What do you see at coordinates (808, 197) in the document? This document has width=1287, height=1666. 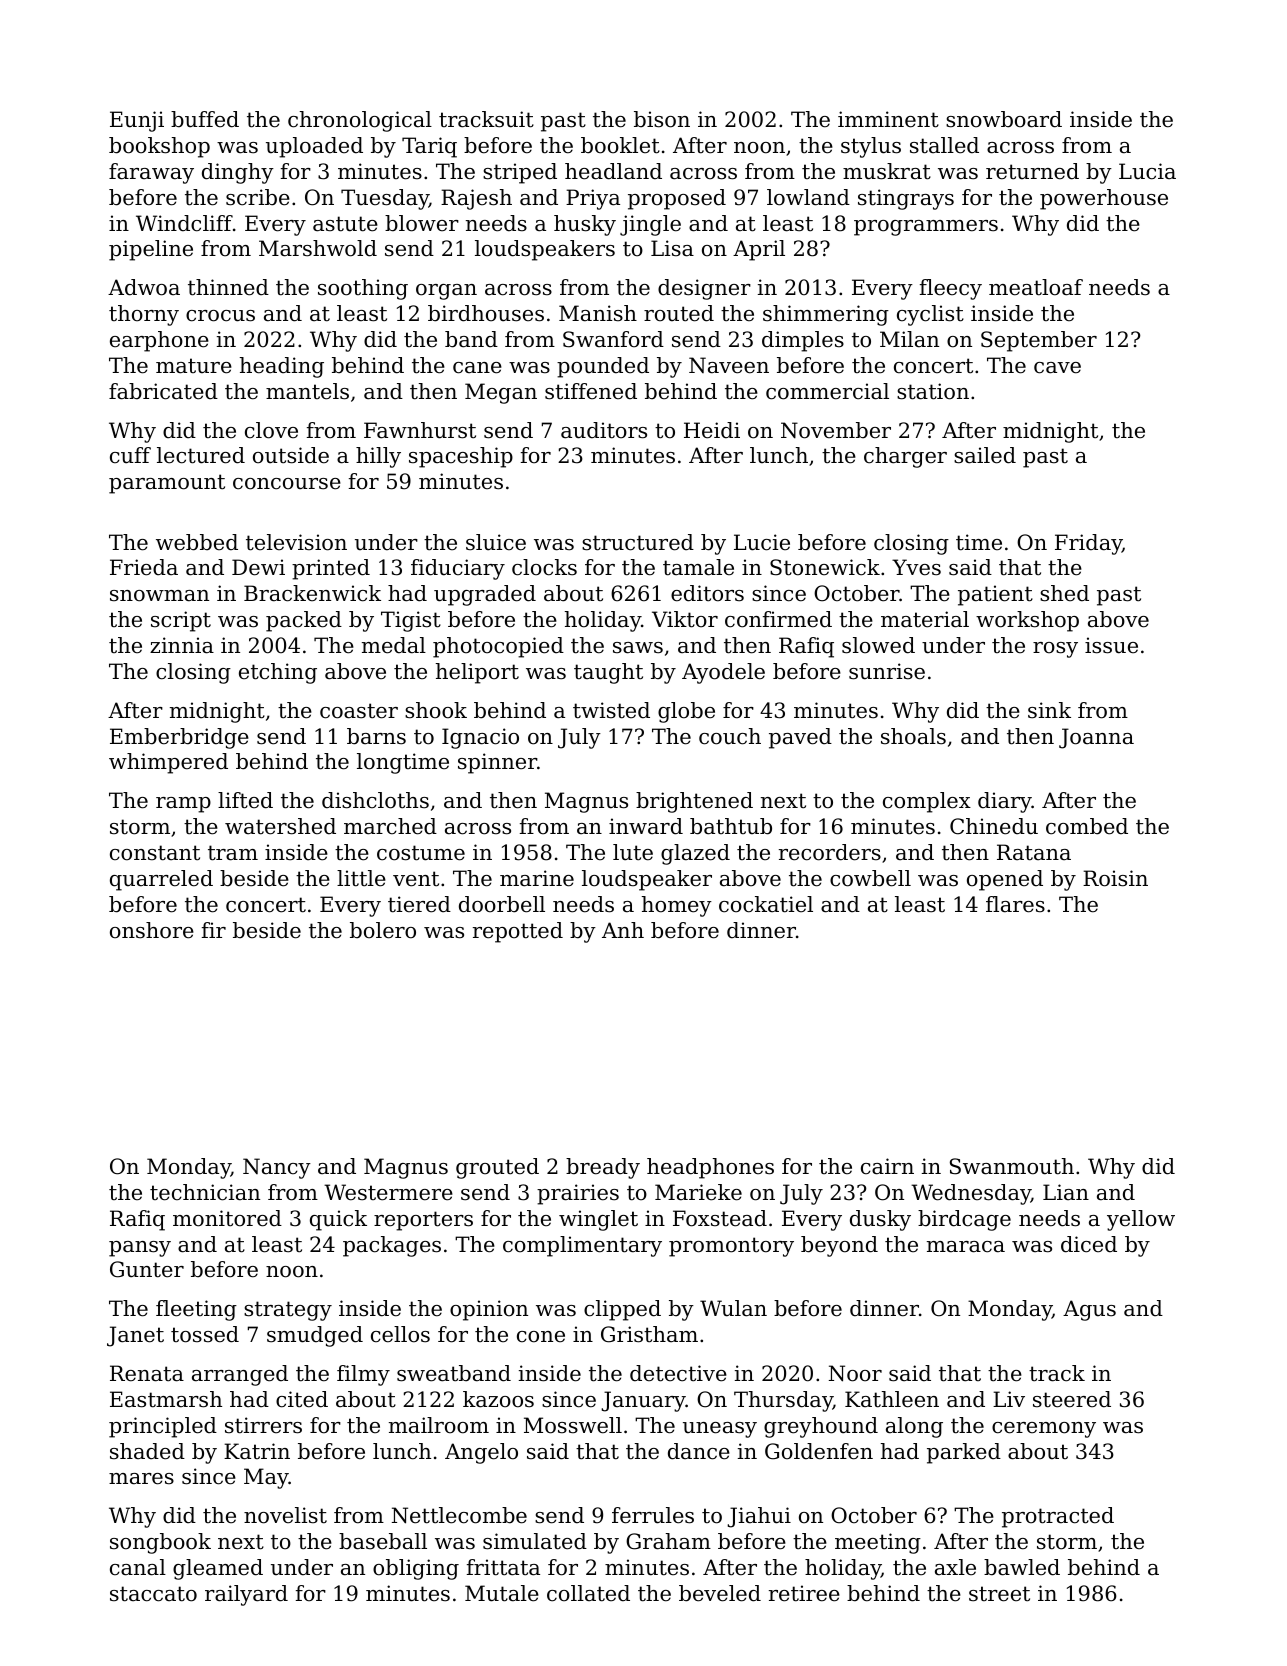 I see `lowland` at bounding box center [808, 197].
